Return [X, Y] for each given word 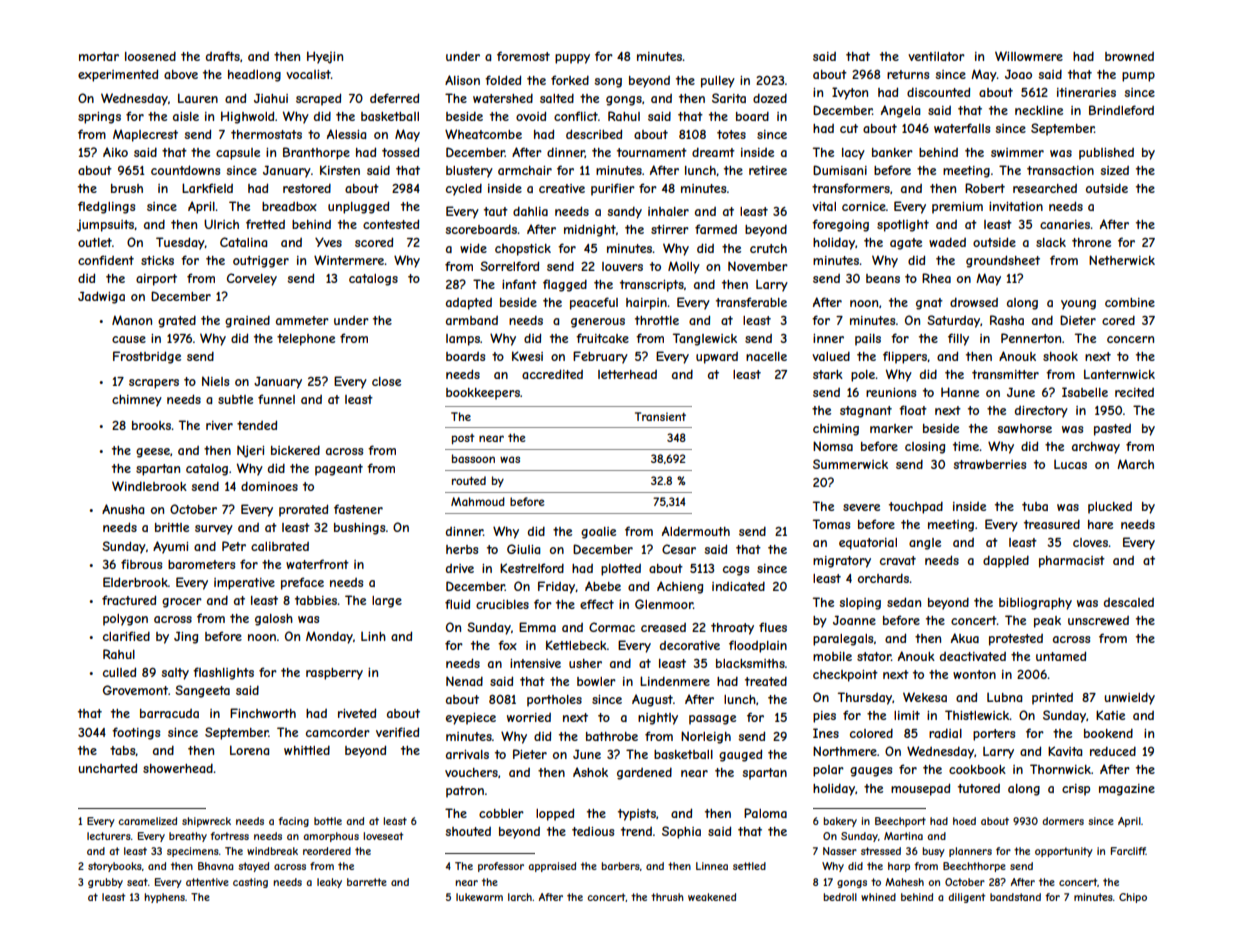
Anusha [123, 509]
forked [570, 80]
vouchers [471, 772]
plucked [1110, 508]
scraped [318, 99]
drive [460, 568]
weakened [712, 897]
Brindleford [1121, 110]
